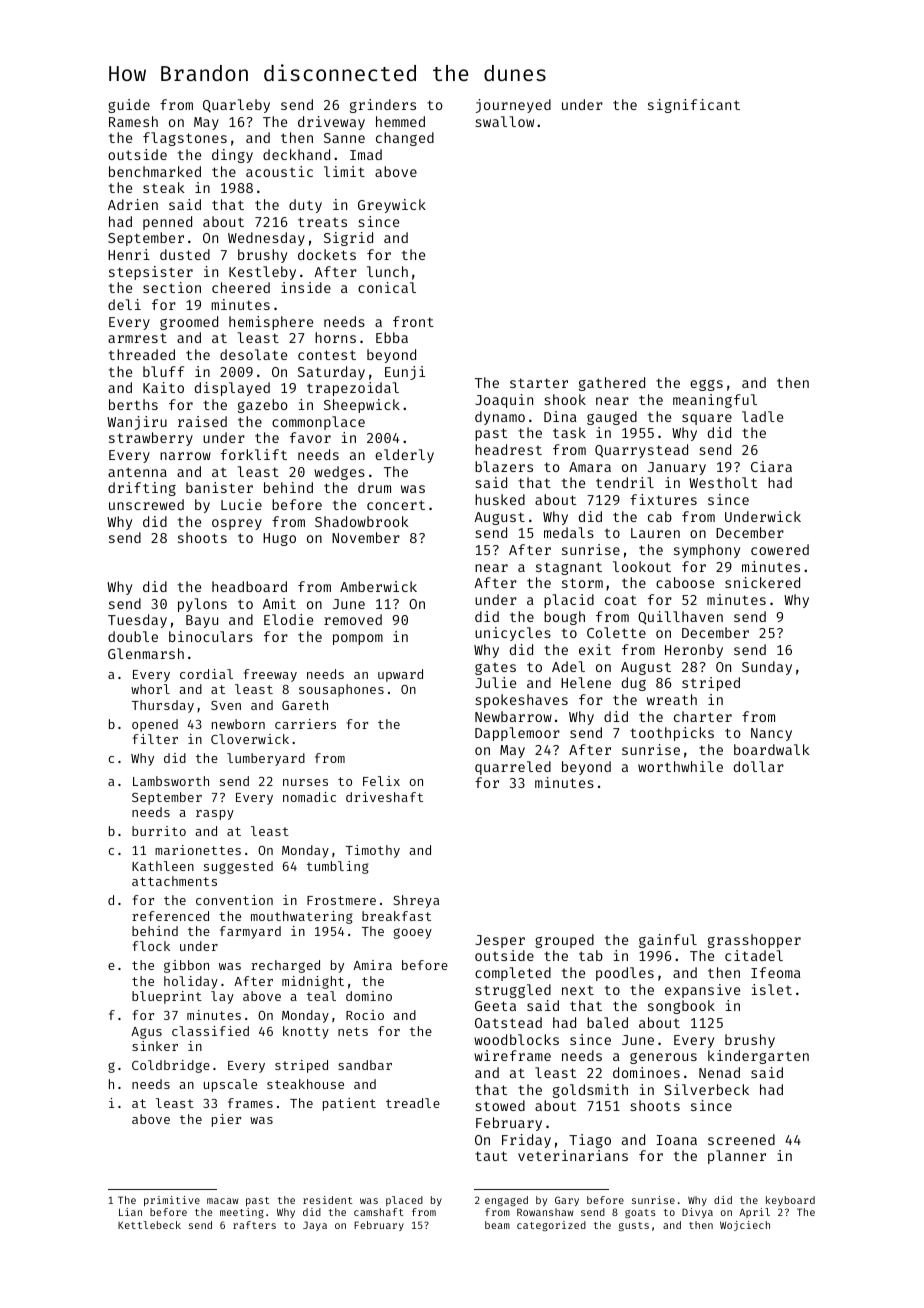  Describe the element at coordinates (137, 472) in the page. I see `antenna` at that location.
